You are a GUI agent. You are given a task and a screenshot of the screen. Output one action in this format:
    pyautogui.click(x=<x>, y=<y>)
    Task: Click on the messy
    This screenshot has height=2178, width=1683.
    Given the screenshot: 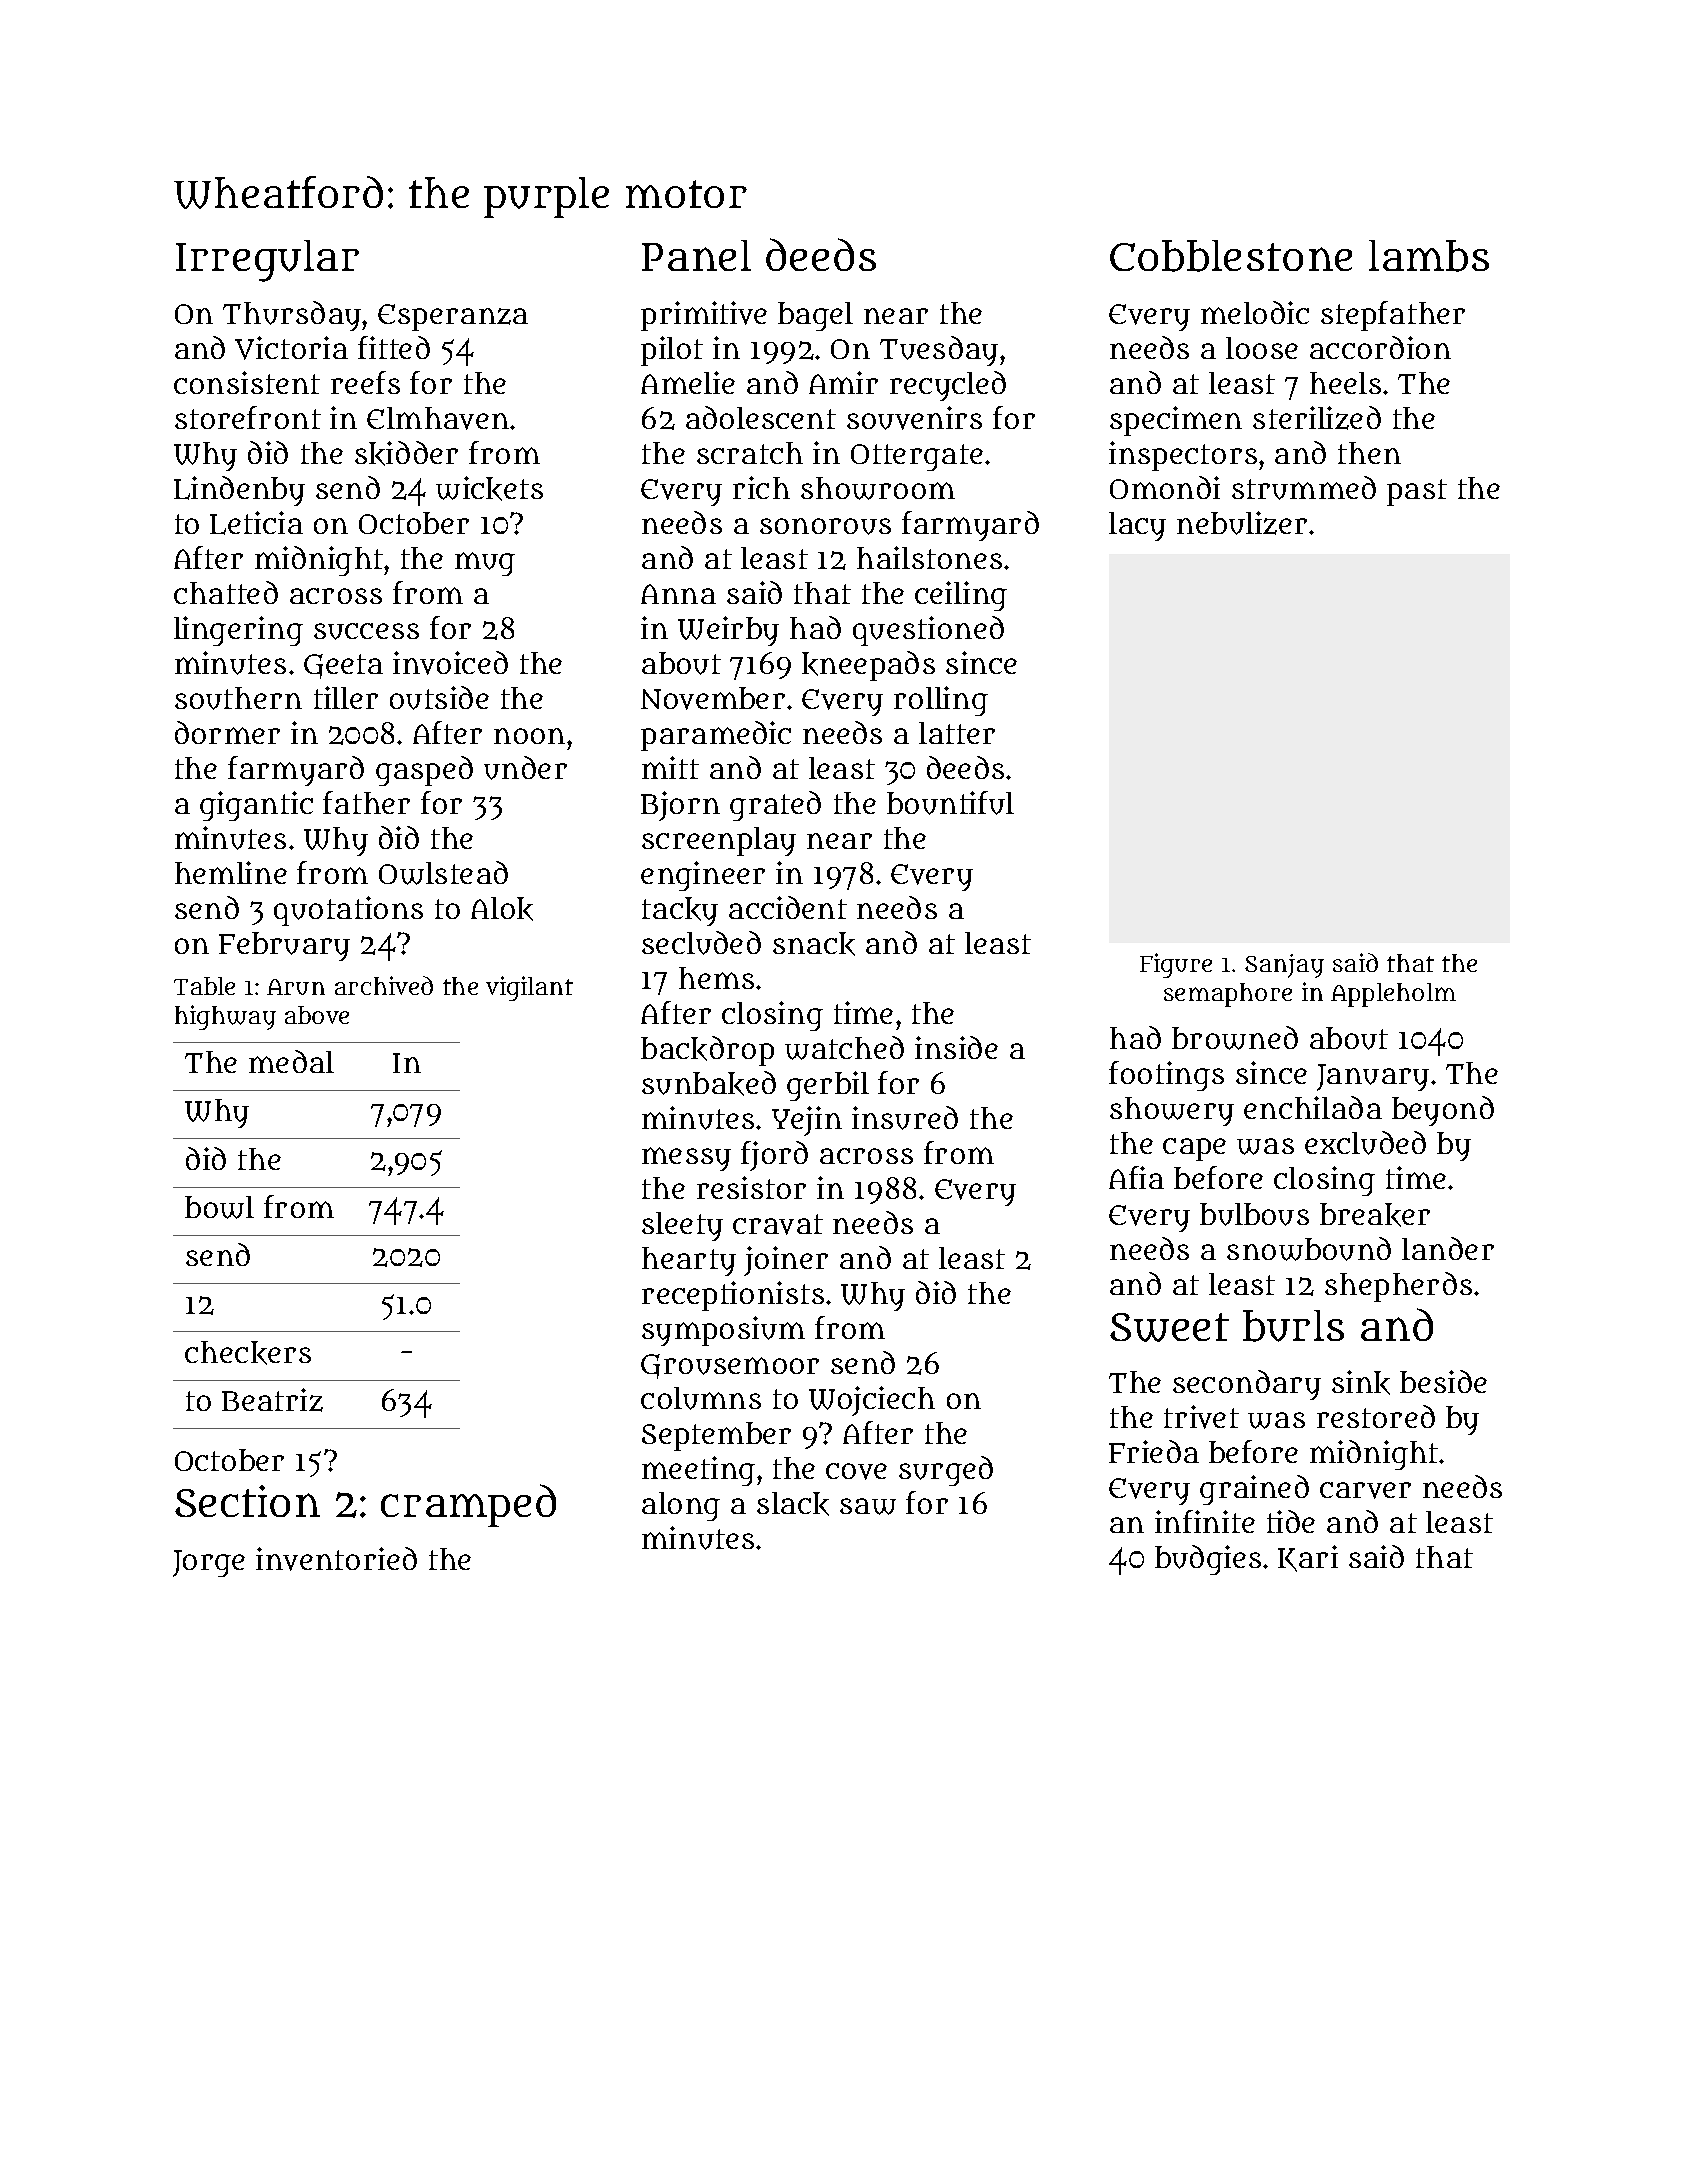 What is the action you would take?
    pyautogui.click(x=686, y=1159)
